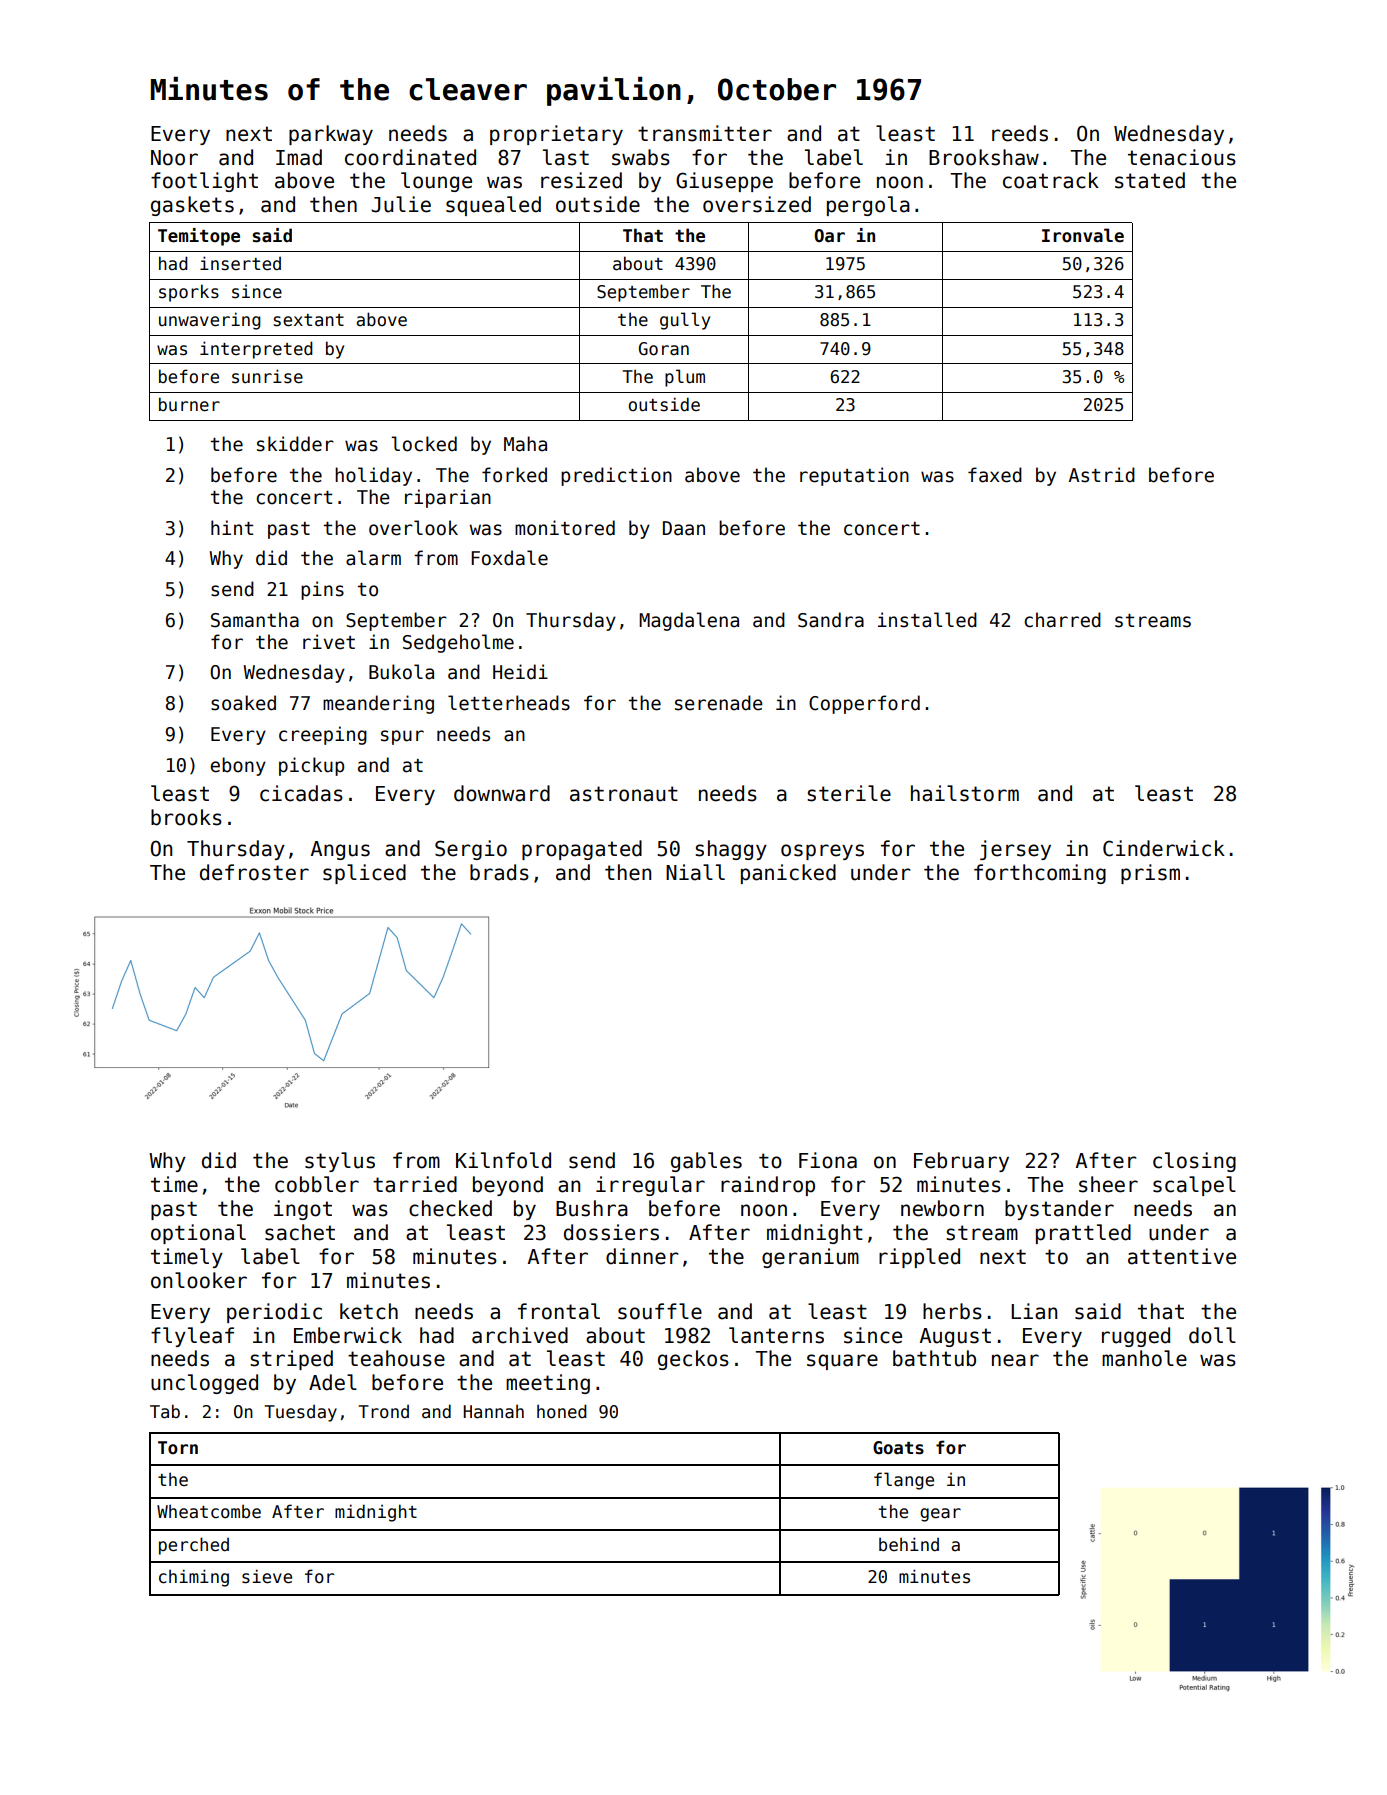 The height and width of the page is (1795, 1387). I want to click on spliced, so click(364, 874).
